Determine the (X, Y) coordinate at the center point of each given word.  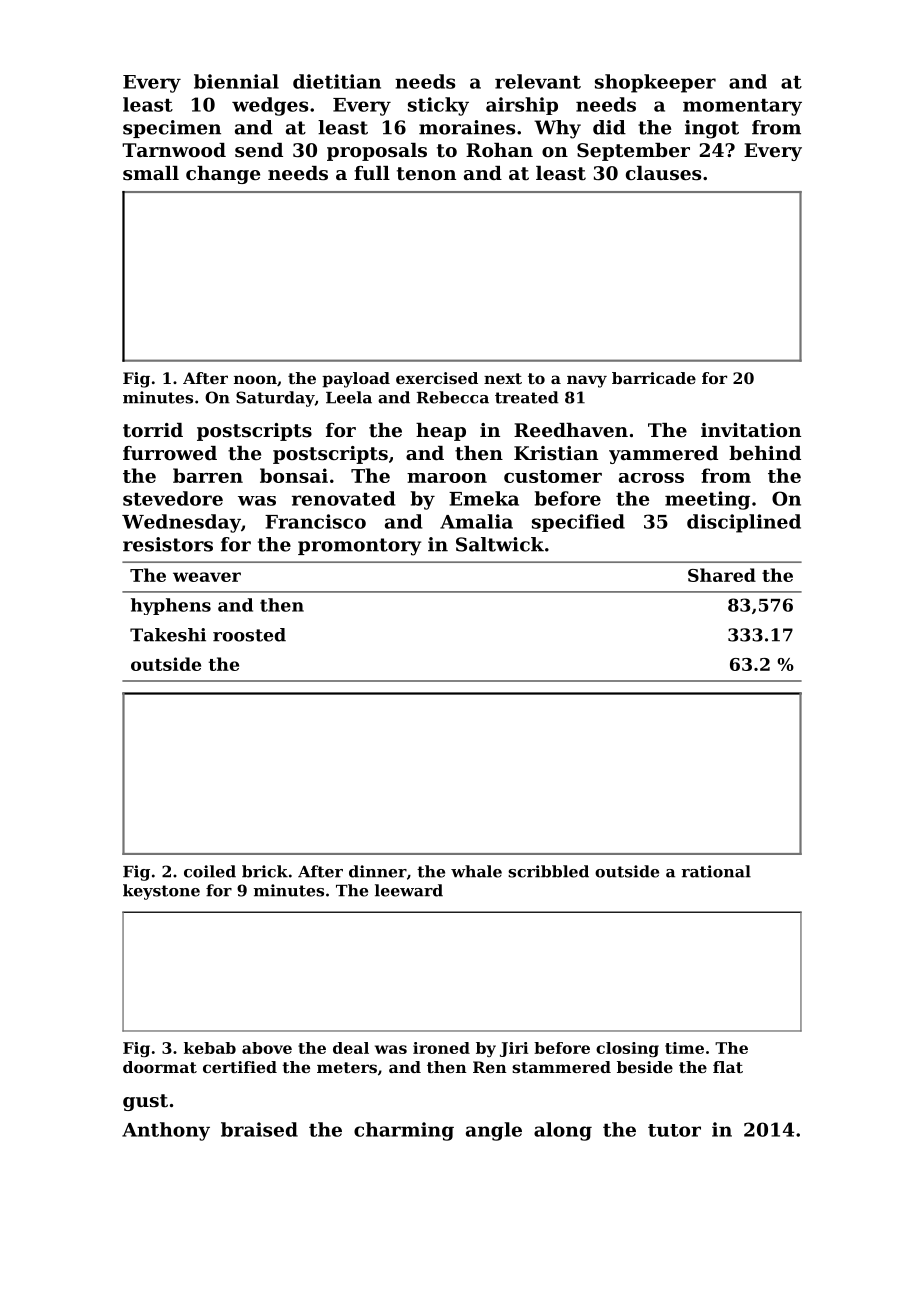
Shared (722, 575)
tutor (674, 1130)
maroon (447, 478)
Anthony (166, 1131)
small (151, 173)
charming (404, 1131)
